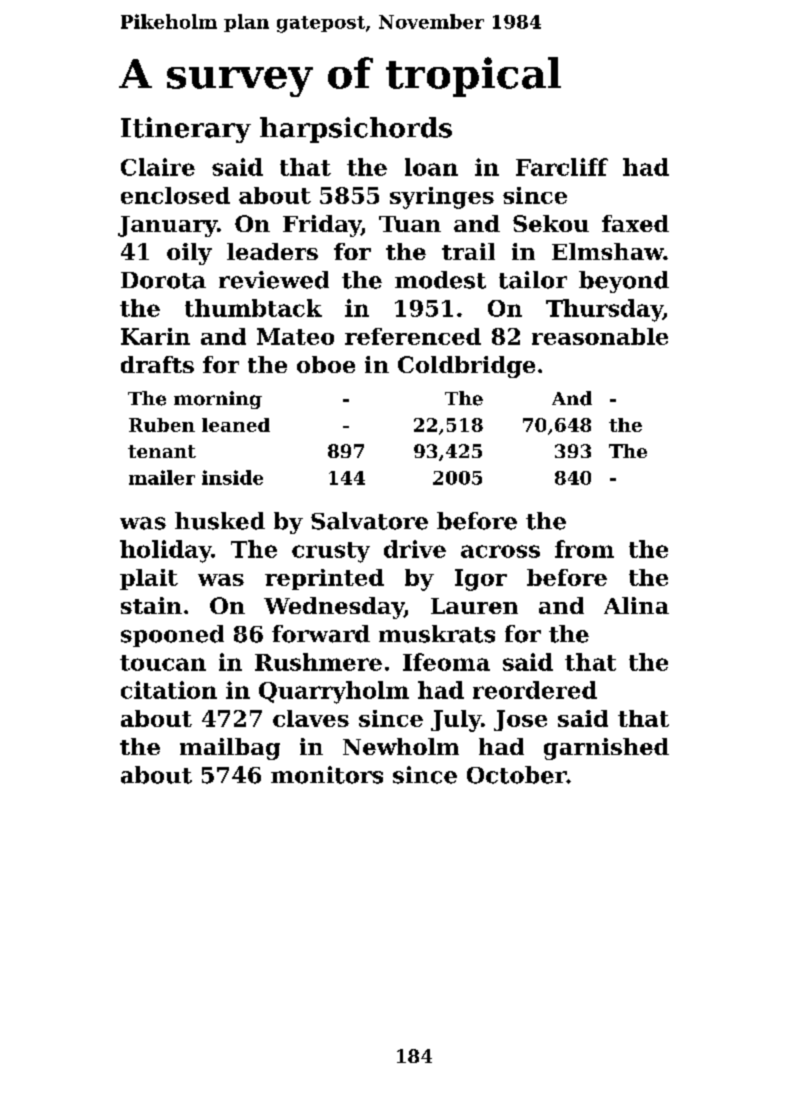 This screenshot has width=789, height=1120. Describe the element at coordinates (562, 167) in the screenshot. I see `Farcliff` at that location.
